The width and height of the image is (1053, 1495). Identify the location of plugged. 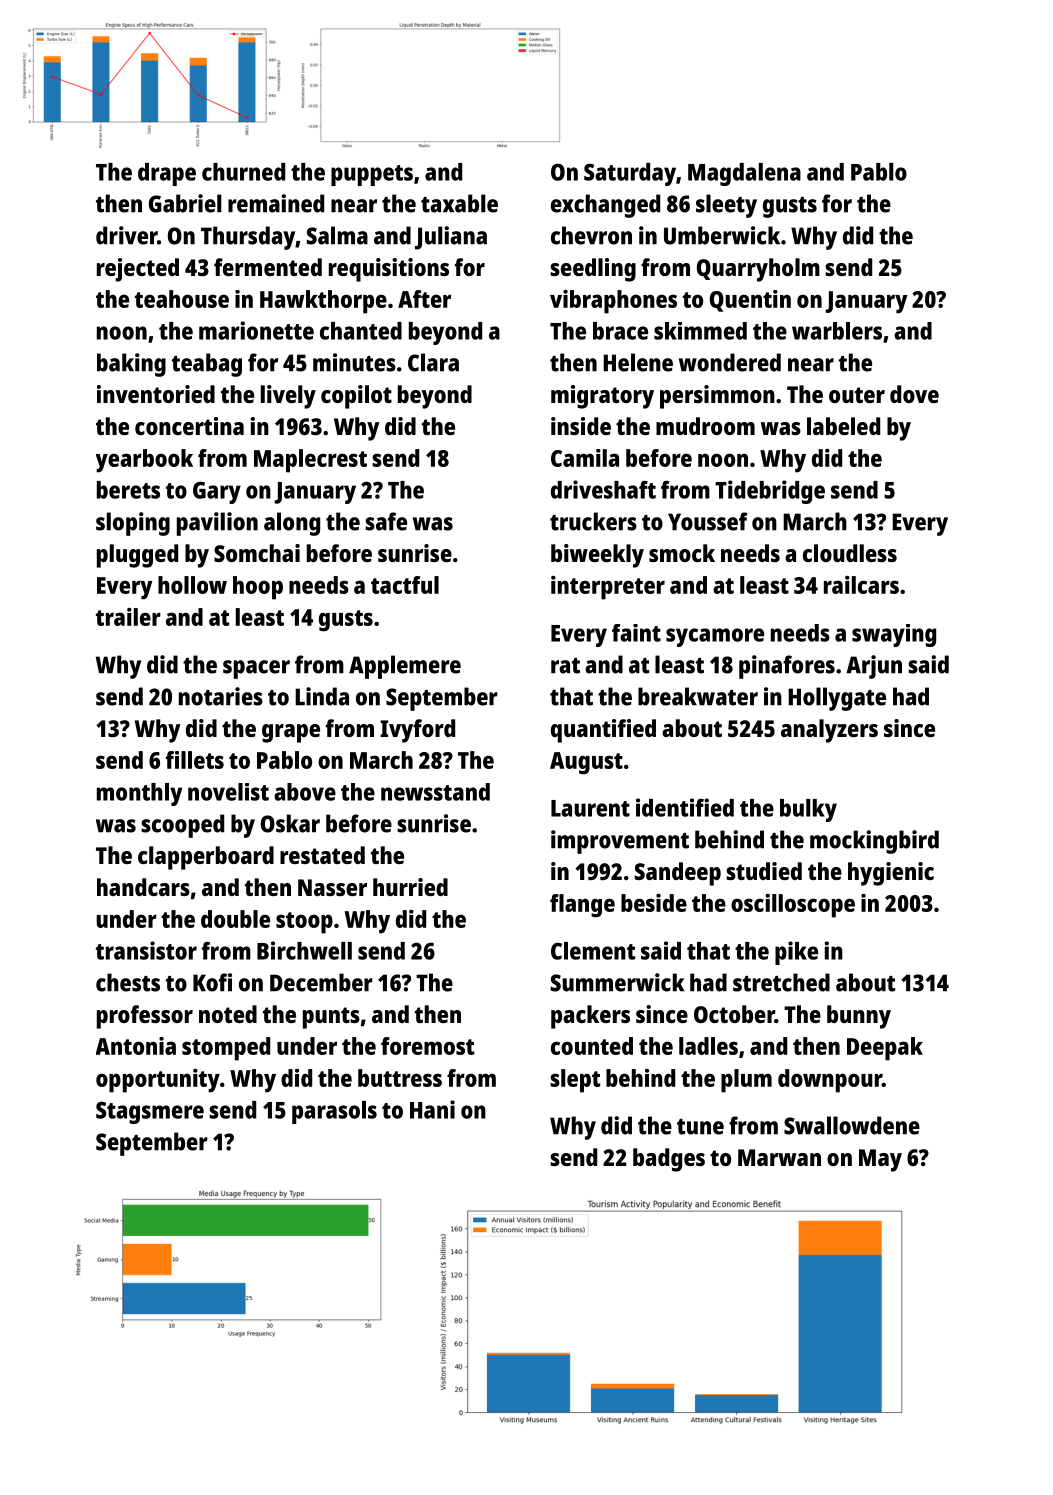
(137, 556).
